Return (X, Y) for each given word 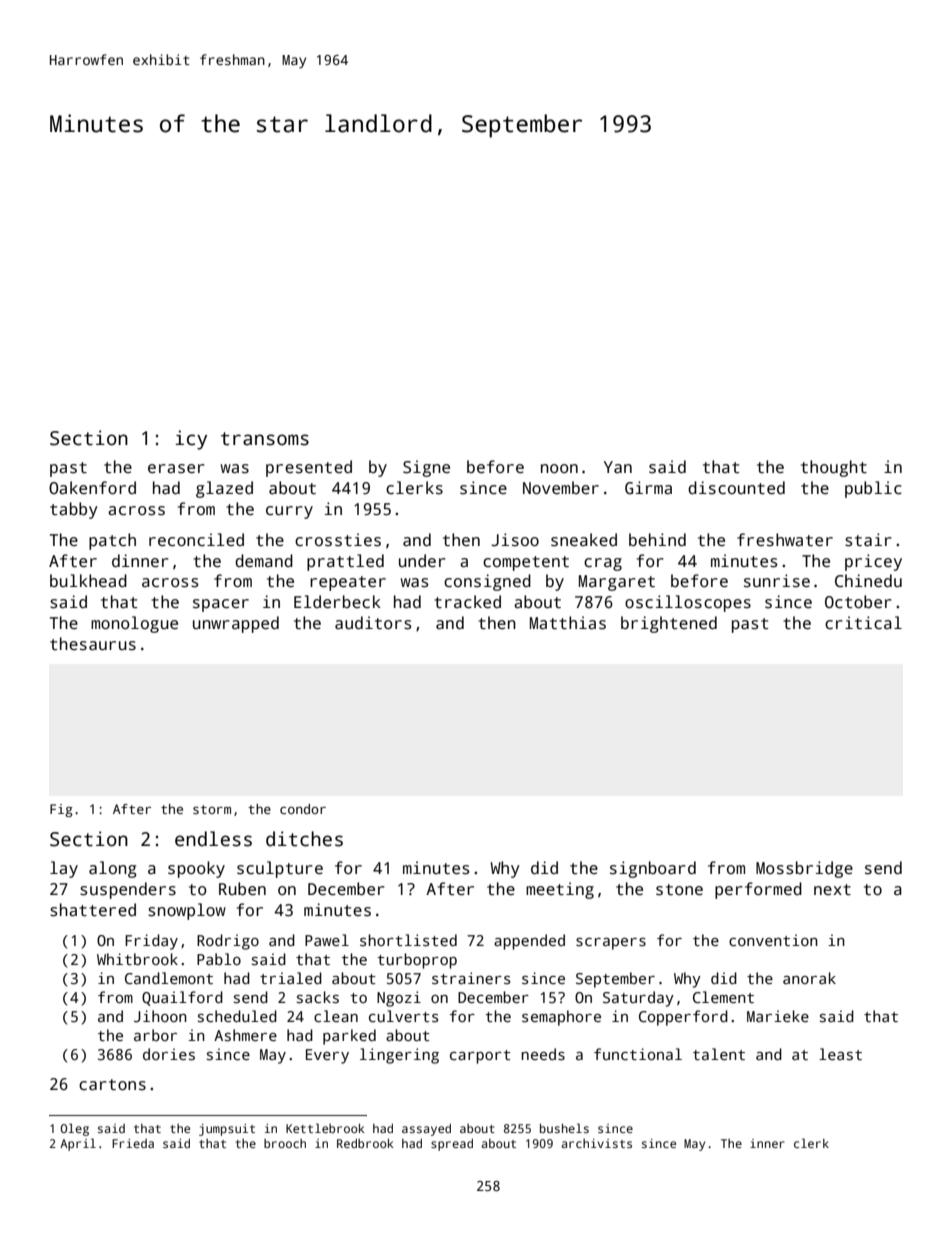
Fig (61, 810)
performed (758, 890)
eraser (176, 469)
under (422, 560)
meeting (560, 890)
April (78, 1144)
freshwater (785, 540)
